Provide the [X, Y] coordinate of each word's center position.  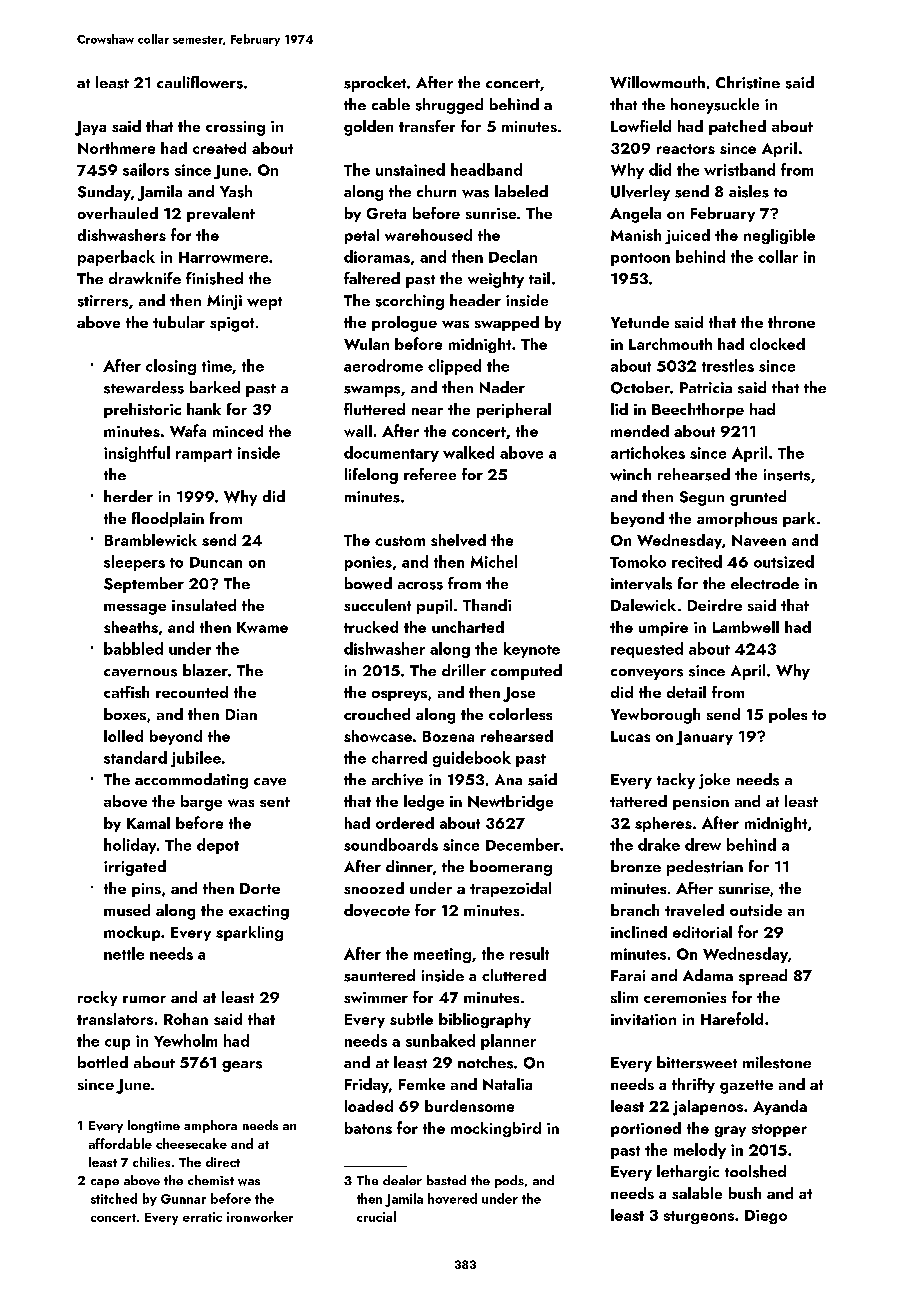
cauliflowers [200, 82]
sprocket [375, 84]
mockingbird [496, 1129]
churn [436, 191]
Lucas [630, 736]
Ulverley [640, 193]
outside [756, 910]
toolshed [755, 1171]
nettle [124, 953]
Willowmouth [657, 82]
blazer [205, 670]
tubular [179, 322]
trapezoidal [510, 889]
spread [763, 977]
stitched [114, 1198]
